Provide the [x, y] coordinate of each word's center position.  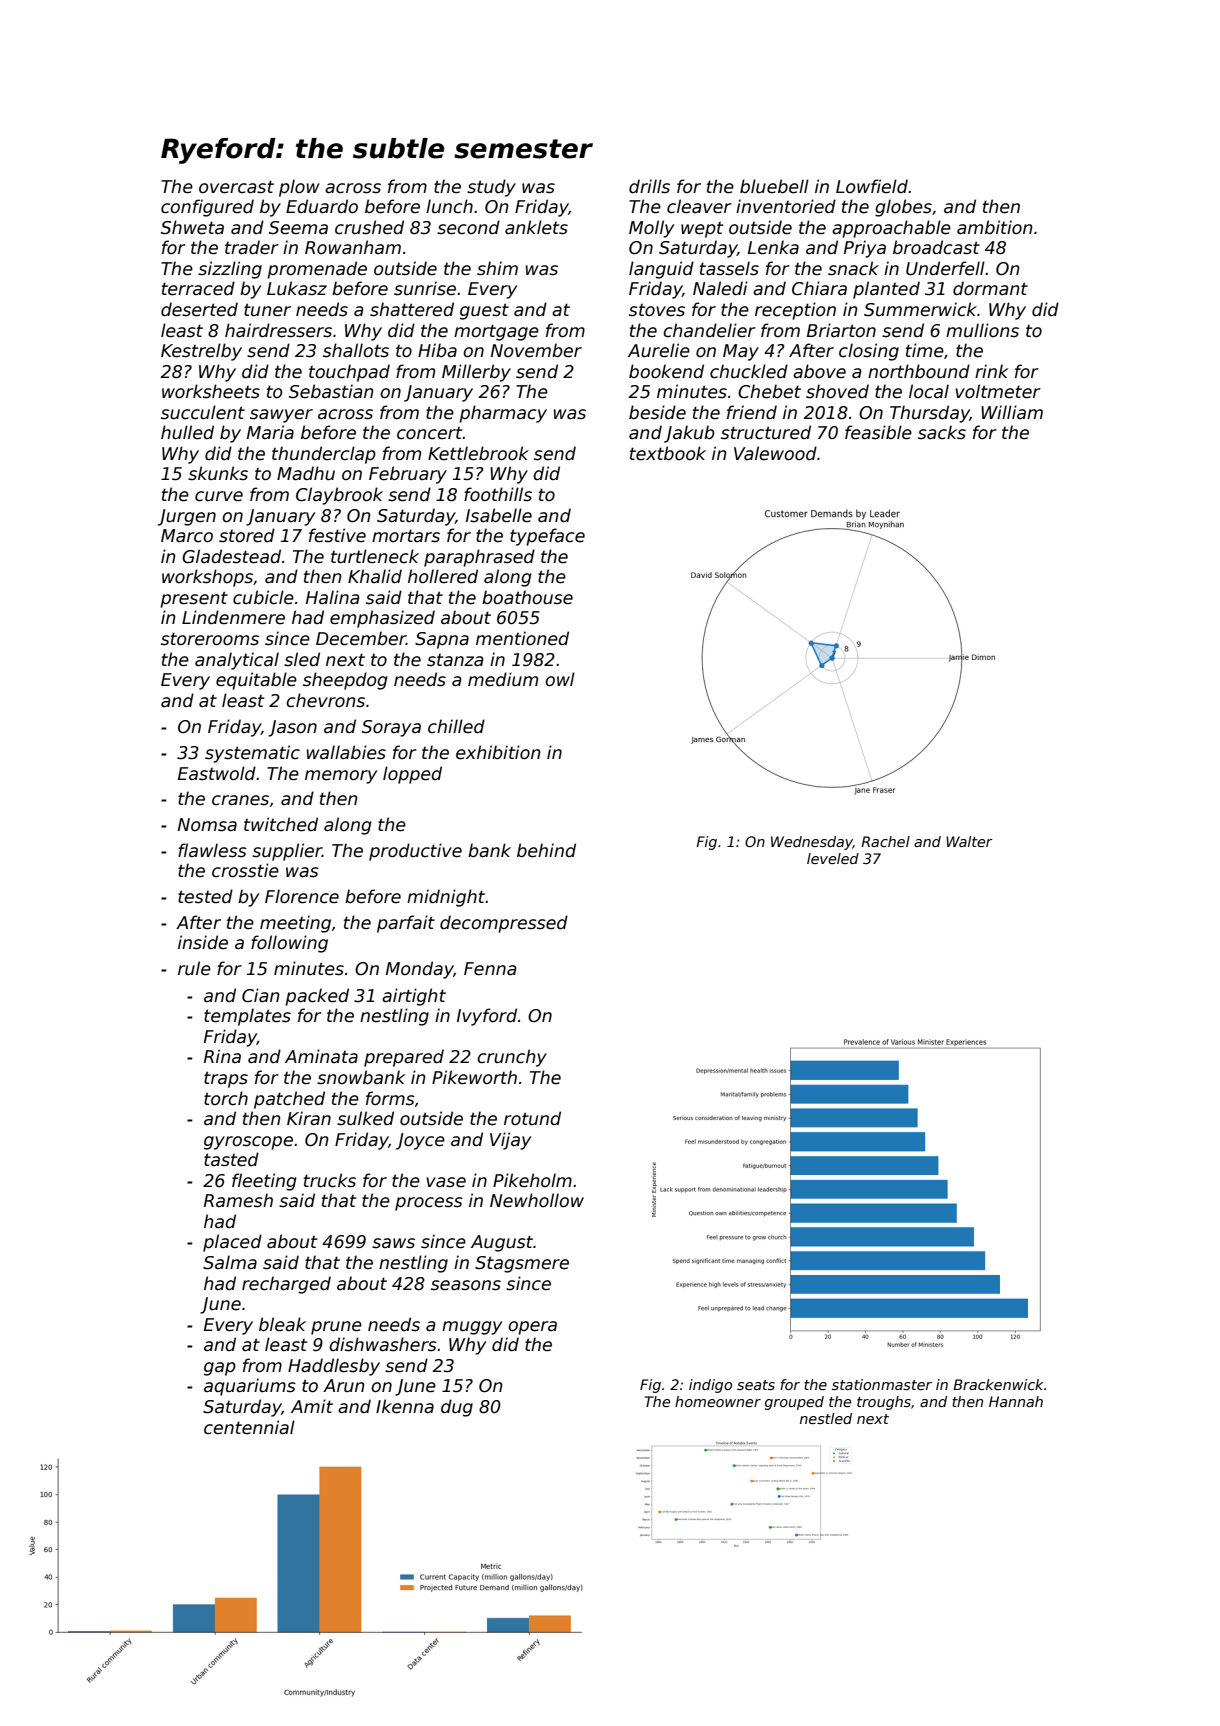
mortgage [496, 332]
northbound [919, 371]
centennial [249, 1427]
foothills [498, 494]
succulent [203, 412]
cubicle [263, 597]
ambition [995, 227]
